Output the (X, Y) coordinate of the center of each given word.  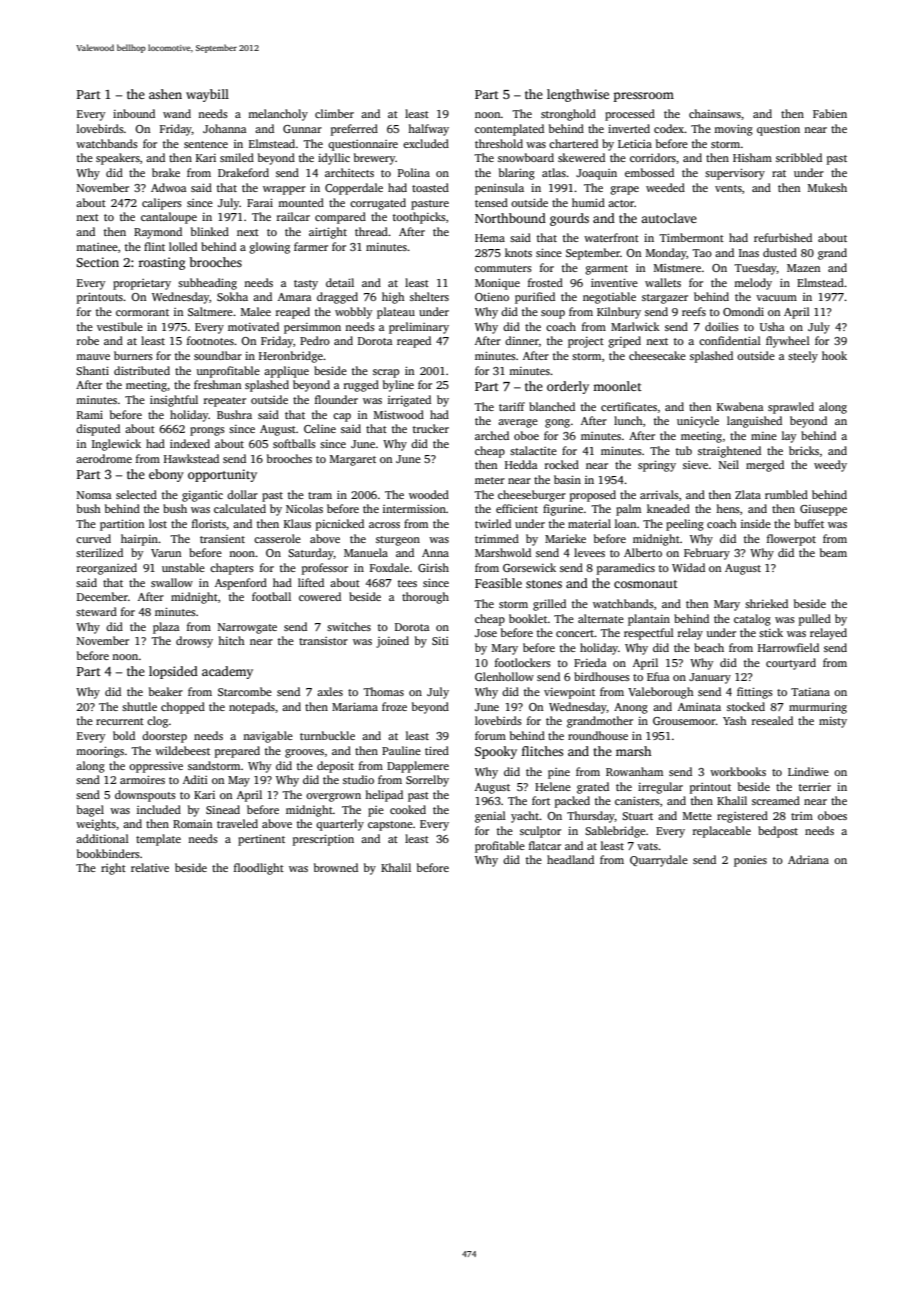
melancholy (278, 115)
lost (158, 523)
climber (334, 113)
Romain (192, 823)
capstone (390, 826)
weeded (665, 187)
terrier (815, 787)
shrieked (766, 603)
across (384, 525)
